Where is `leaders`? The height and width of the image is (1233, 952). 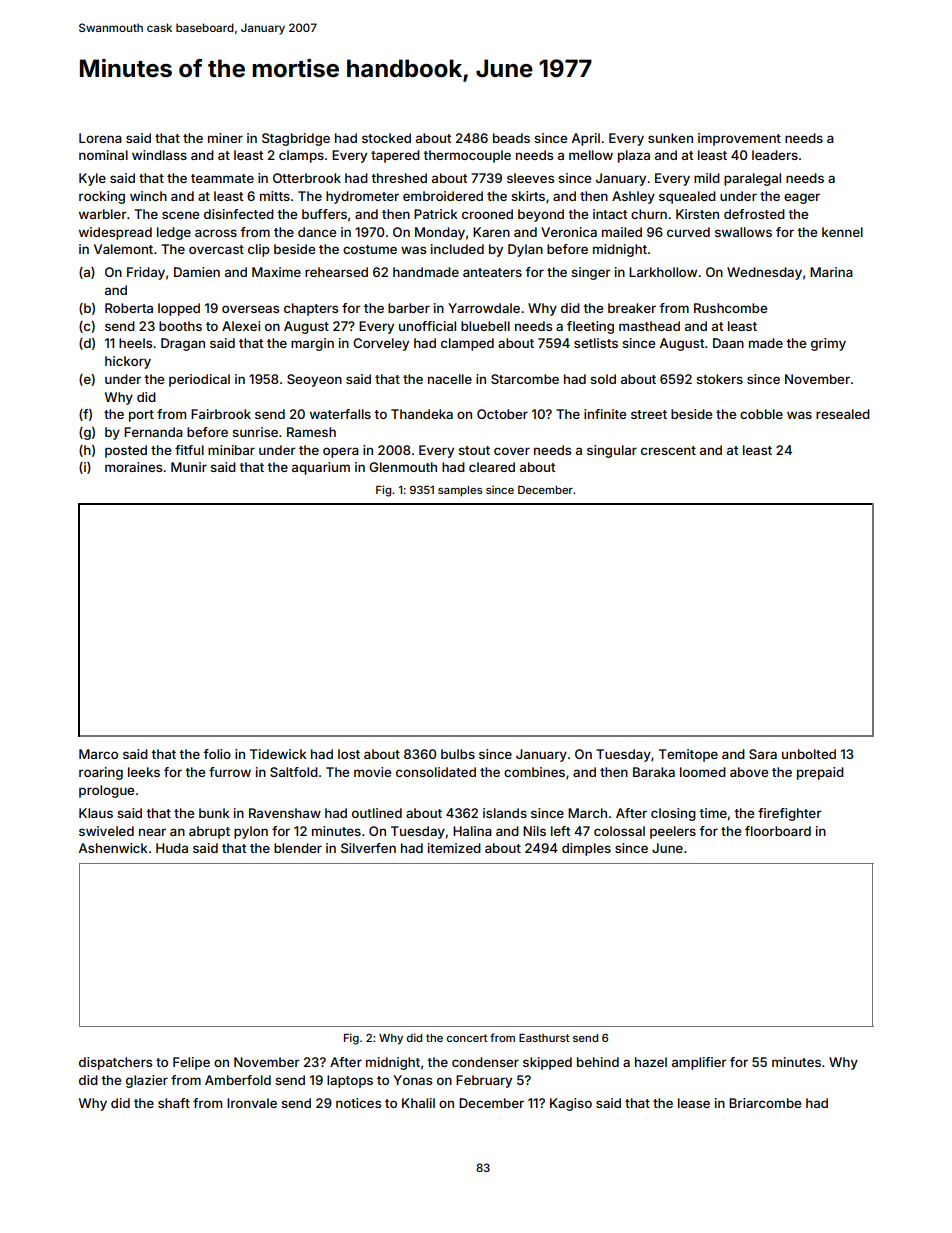 leaders is located at coordinates (775, 155).
